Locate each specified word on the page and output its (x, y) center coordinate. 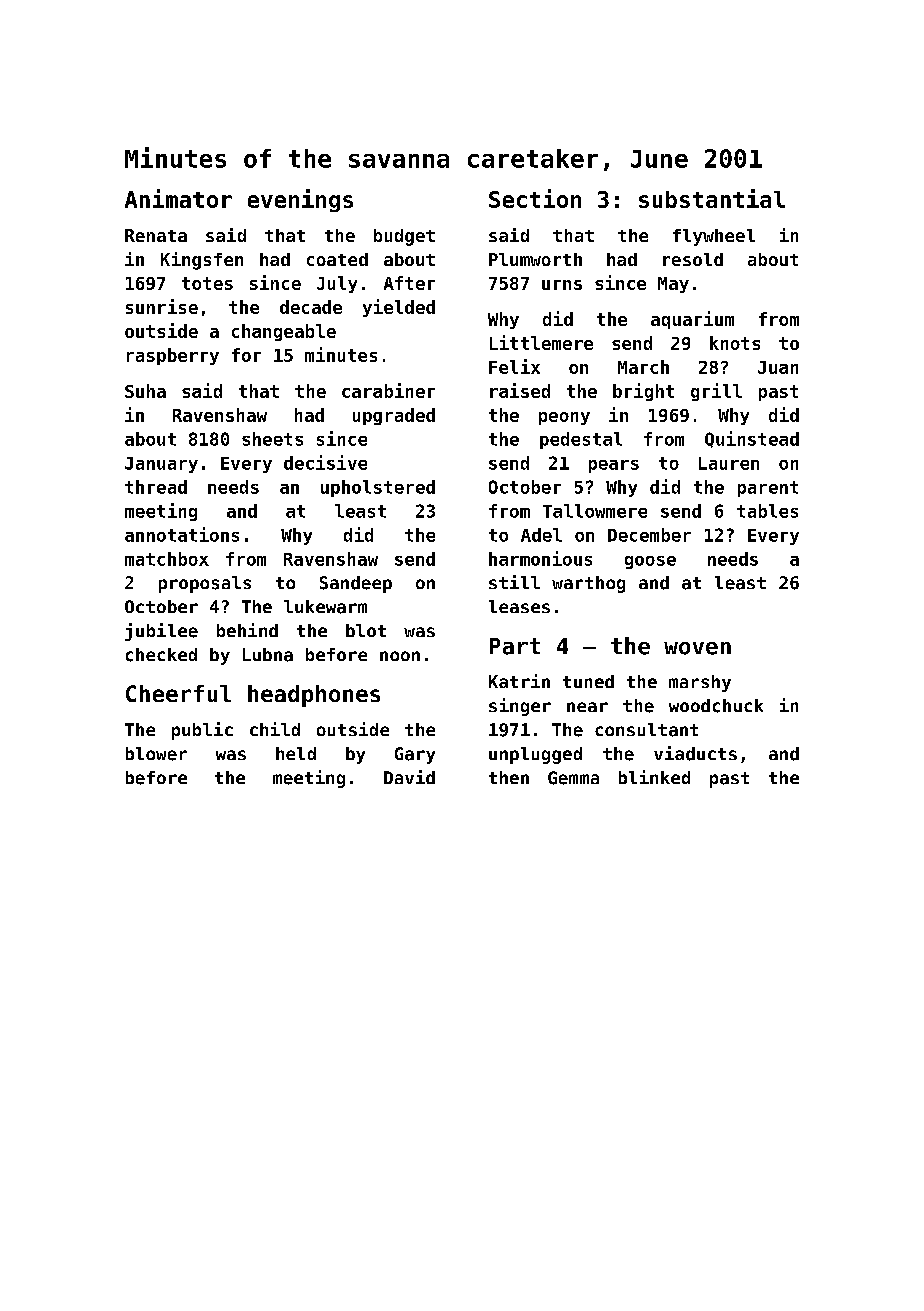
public (202, 731)
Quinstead (752, 439)
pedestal (581, 440)
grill (716, 392)
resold (693, 259)
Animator (178, 198)
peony (564, 418)
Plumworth (535, 259)
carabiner (388, 390)
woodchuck (716, 706)
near (587, 707)
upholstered (378, 488)
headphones (314, 696)
